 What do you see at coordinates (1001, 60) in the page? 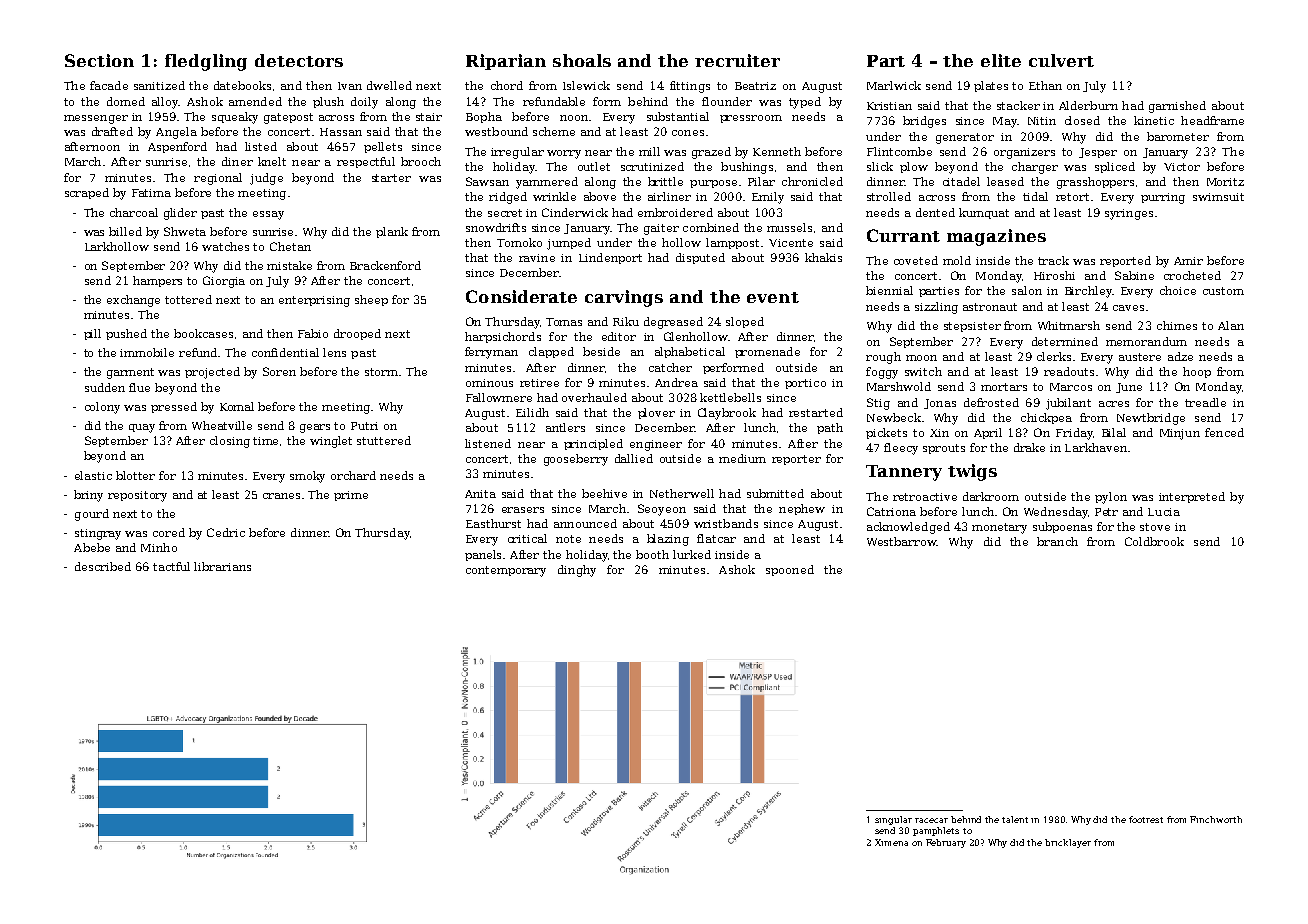
I see `elite` at bounding box center [1001, 60].
